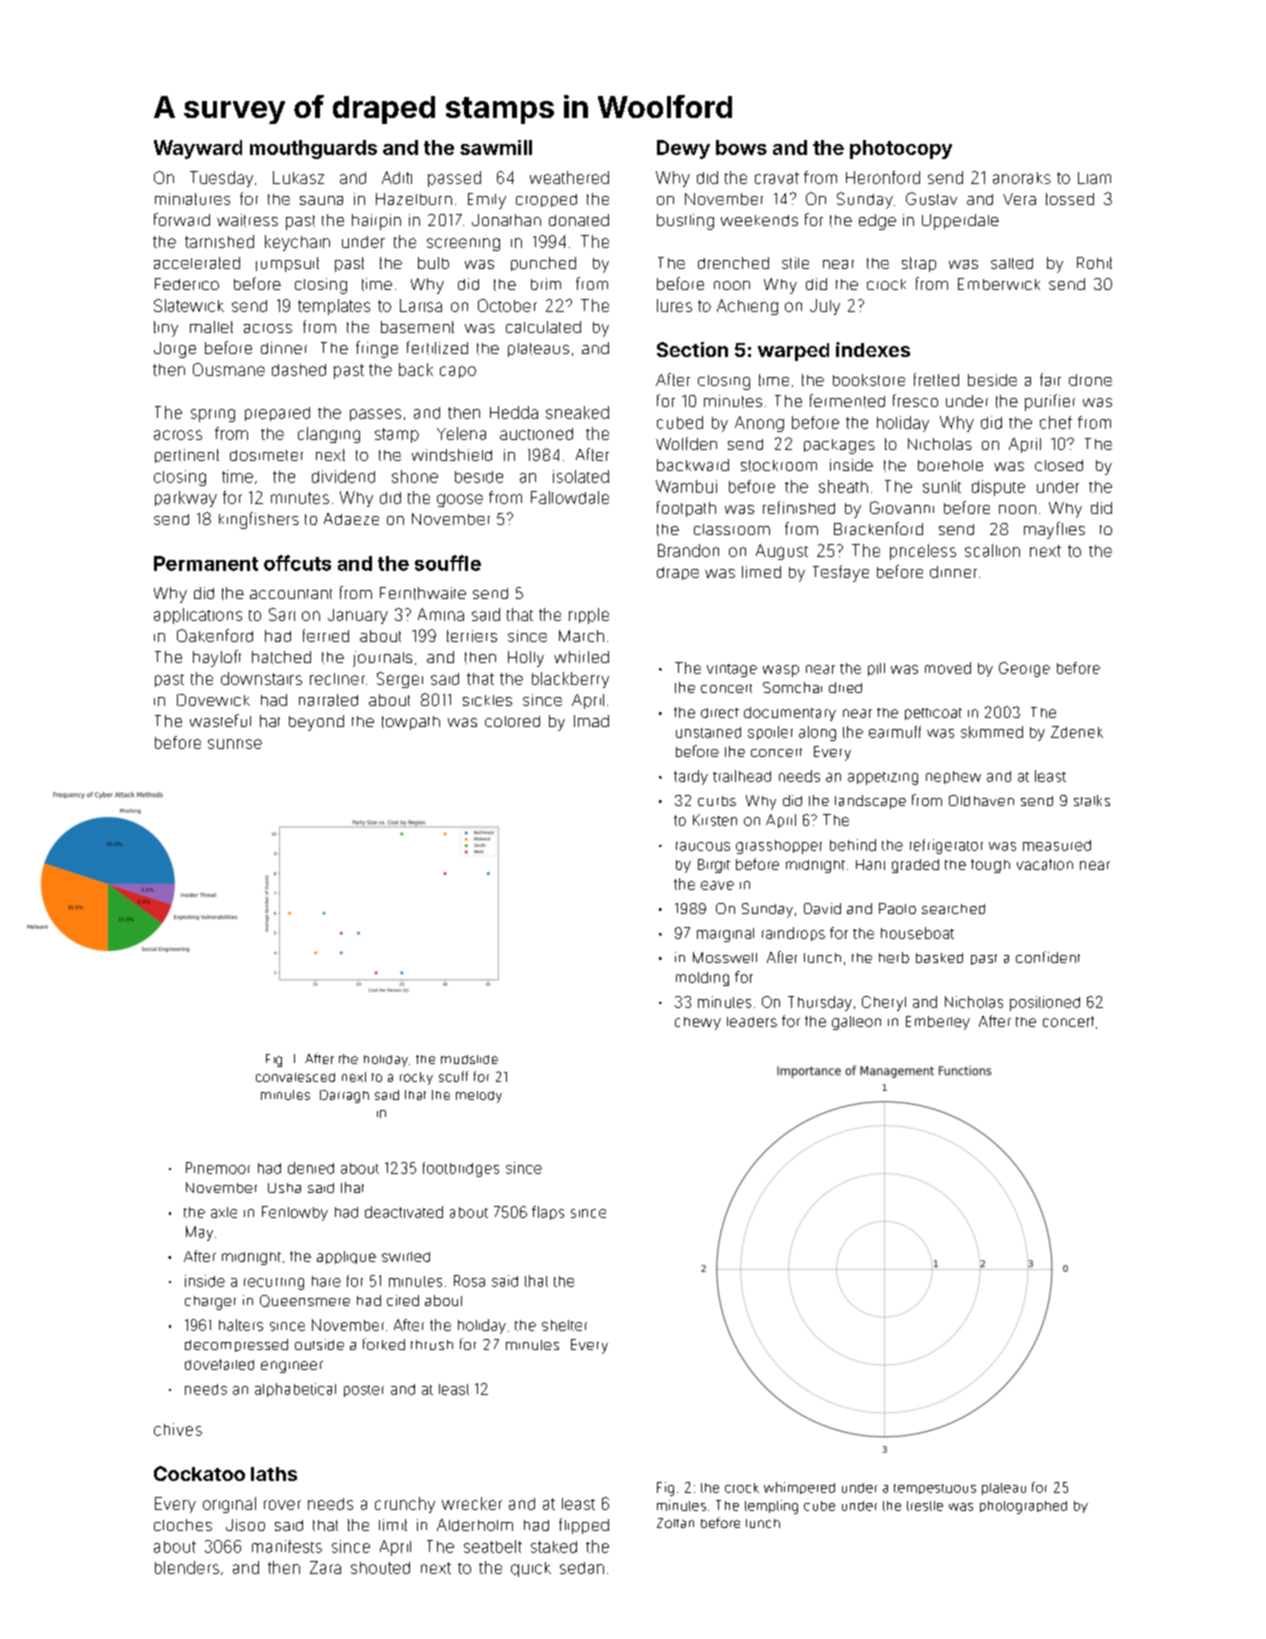 The image size is (1266, 1639). Describe the element at coordinates (543, 327) in the image. I see `calculated` at that location.
